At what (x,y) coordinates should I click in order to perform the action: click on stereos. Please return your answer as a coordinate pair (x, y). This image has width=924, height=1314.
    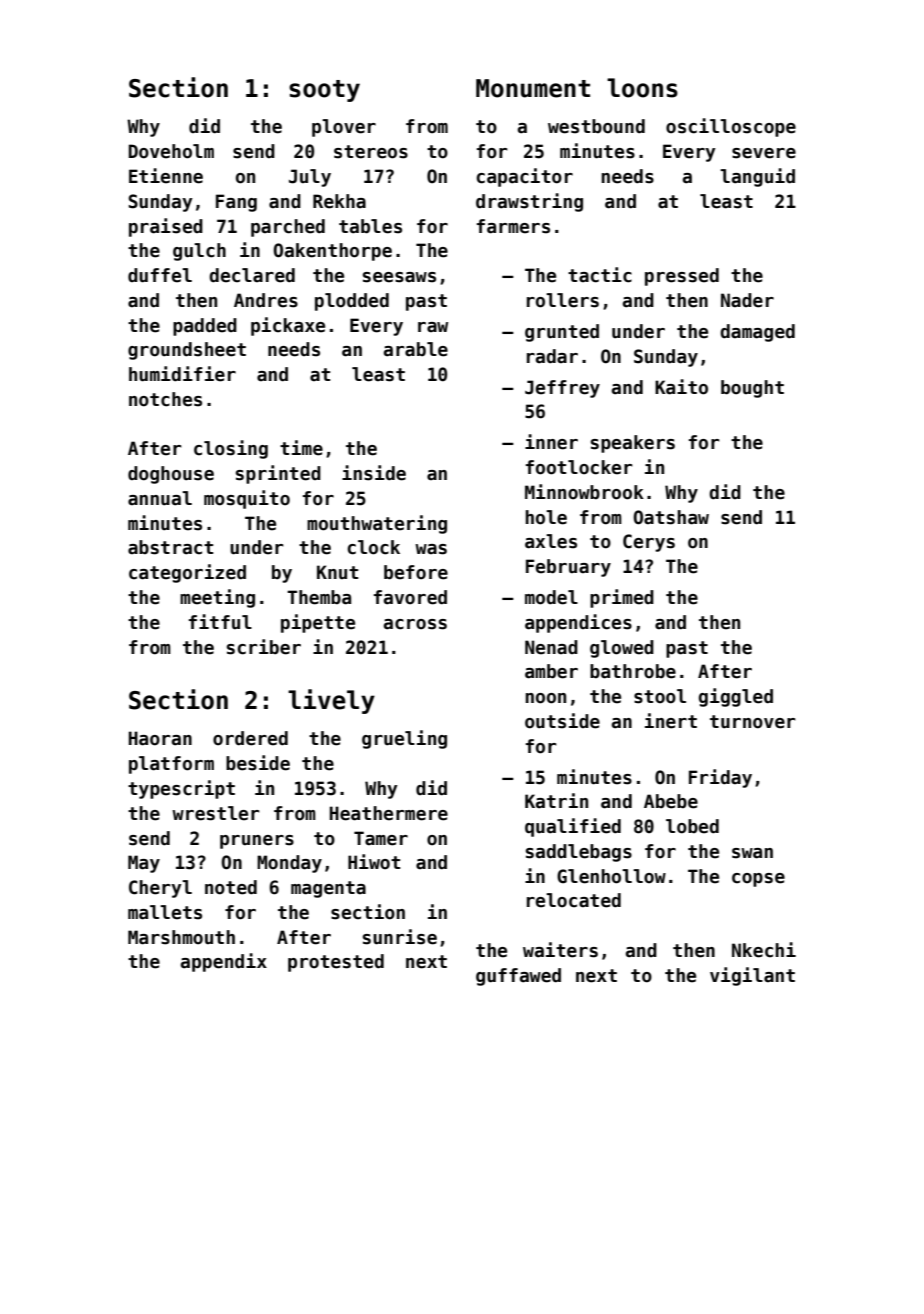
    Looking at the image, I should click on (371, 152).
